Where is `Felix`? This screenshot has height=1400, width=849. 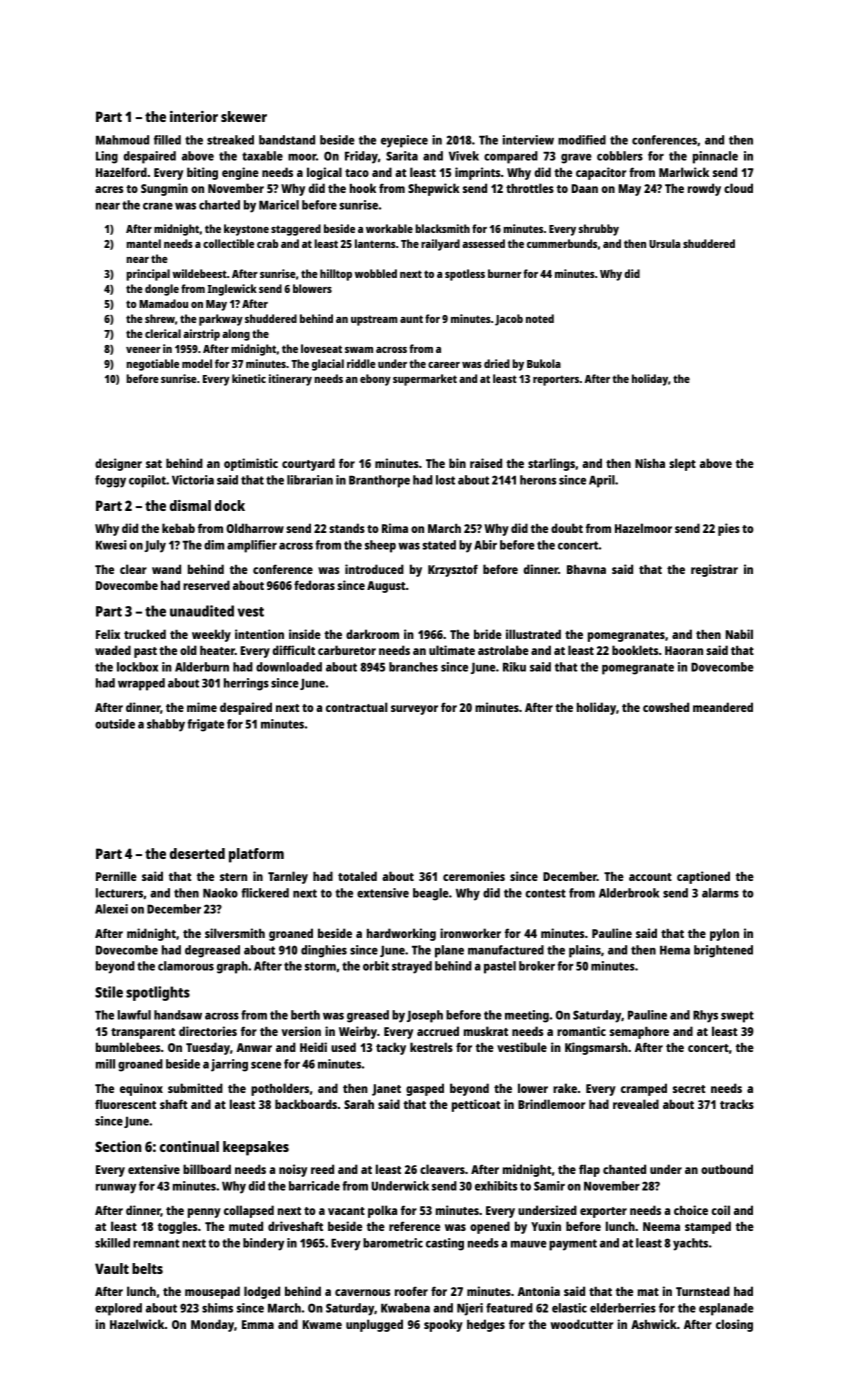 Felix is located at coordinates (108, 634).
